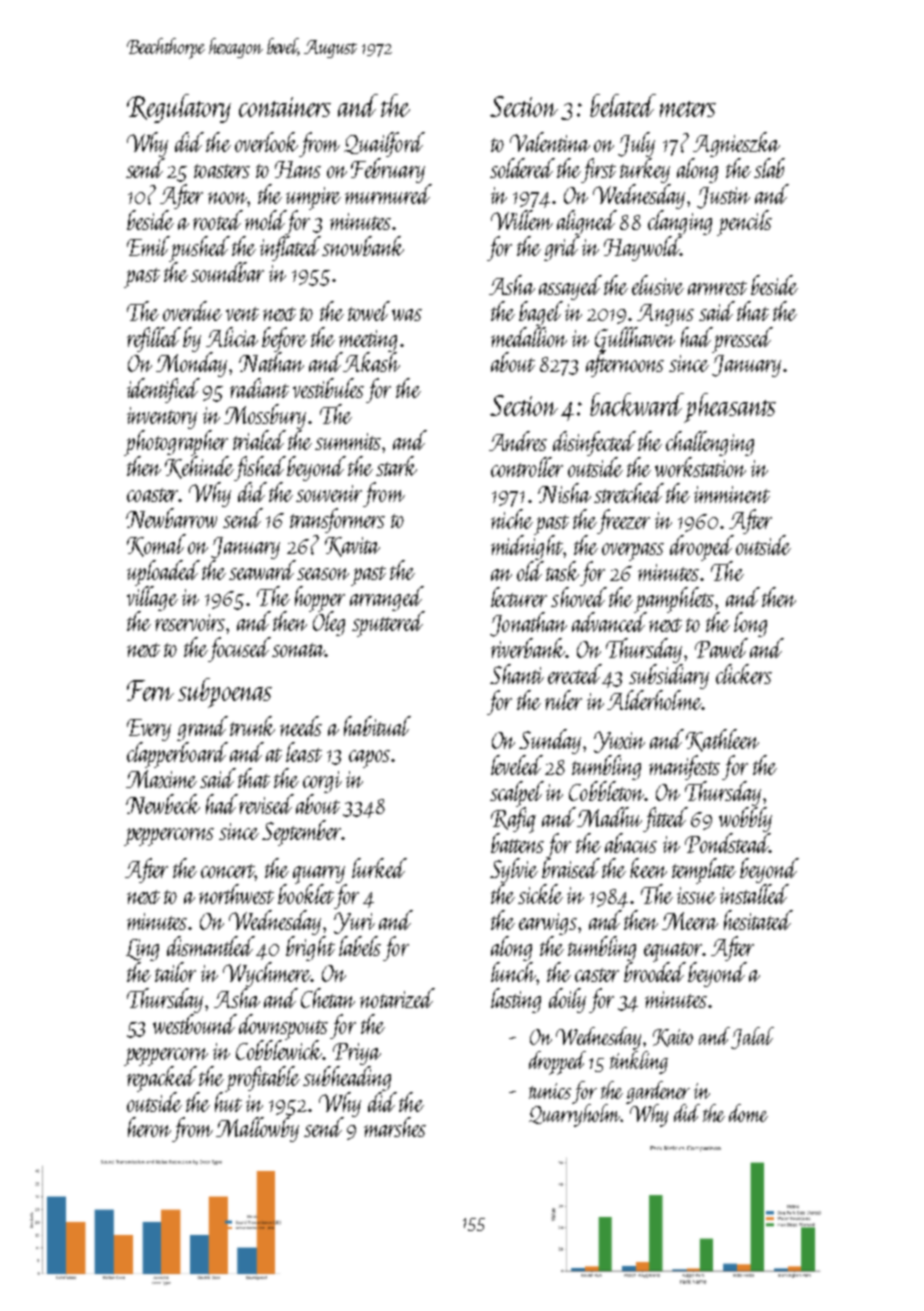 The width and height of the document is (924, 1311). What do you see at coordinates (730, 408) in the document?
I see `pheasants` at bounding box center [730, 408].
